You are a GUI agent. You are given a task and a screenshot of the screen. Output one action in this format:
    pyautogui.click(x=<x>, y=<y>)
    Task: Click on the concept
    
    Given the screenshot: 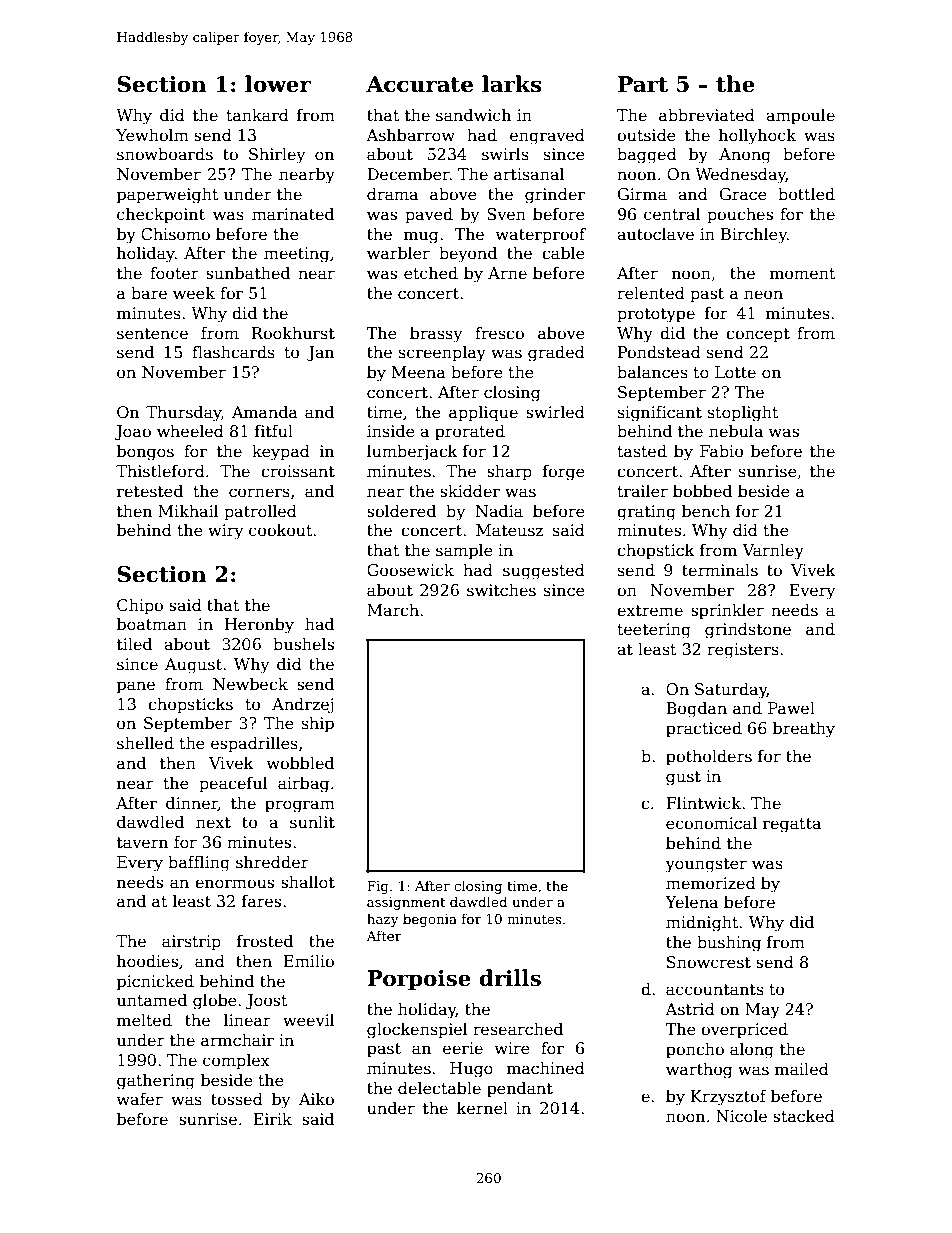 What is the action you would take?
    pyautogui.click(x=758, y=335)
